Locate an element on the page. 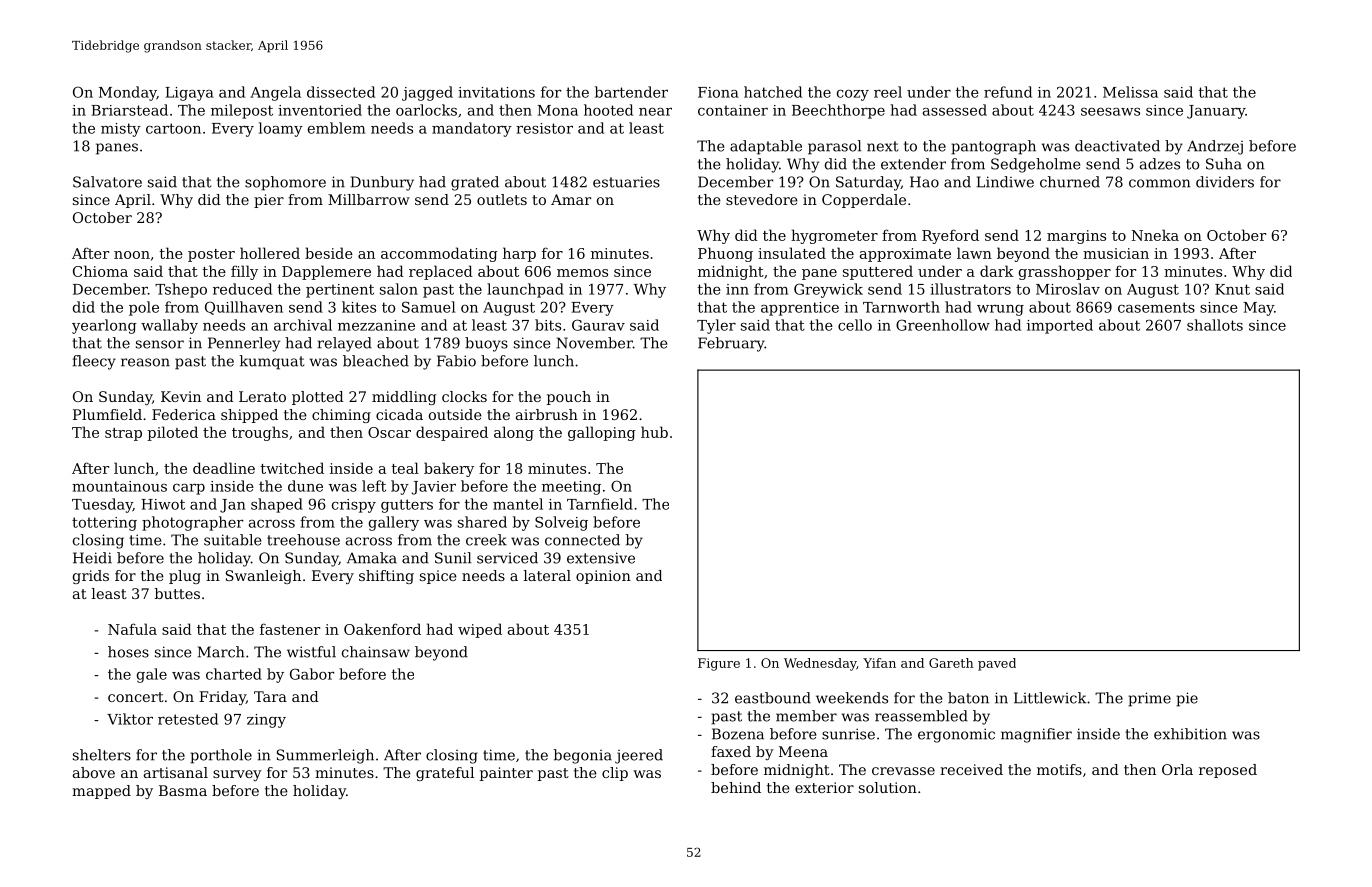  Suha is located at coordinates (1224, 164).
